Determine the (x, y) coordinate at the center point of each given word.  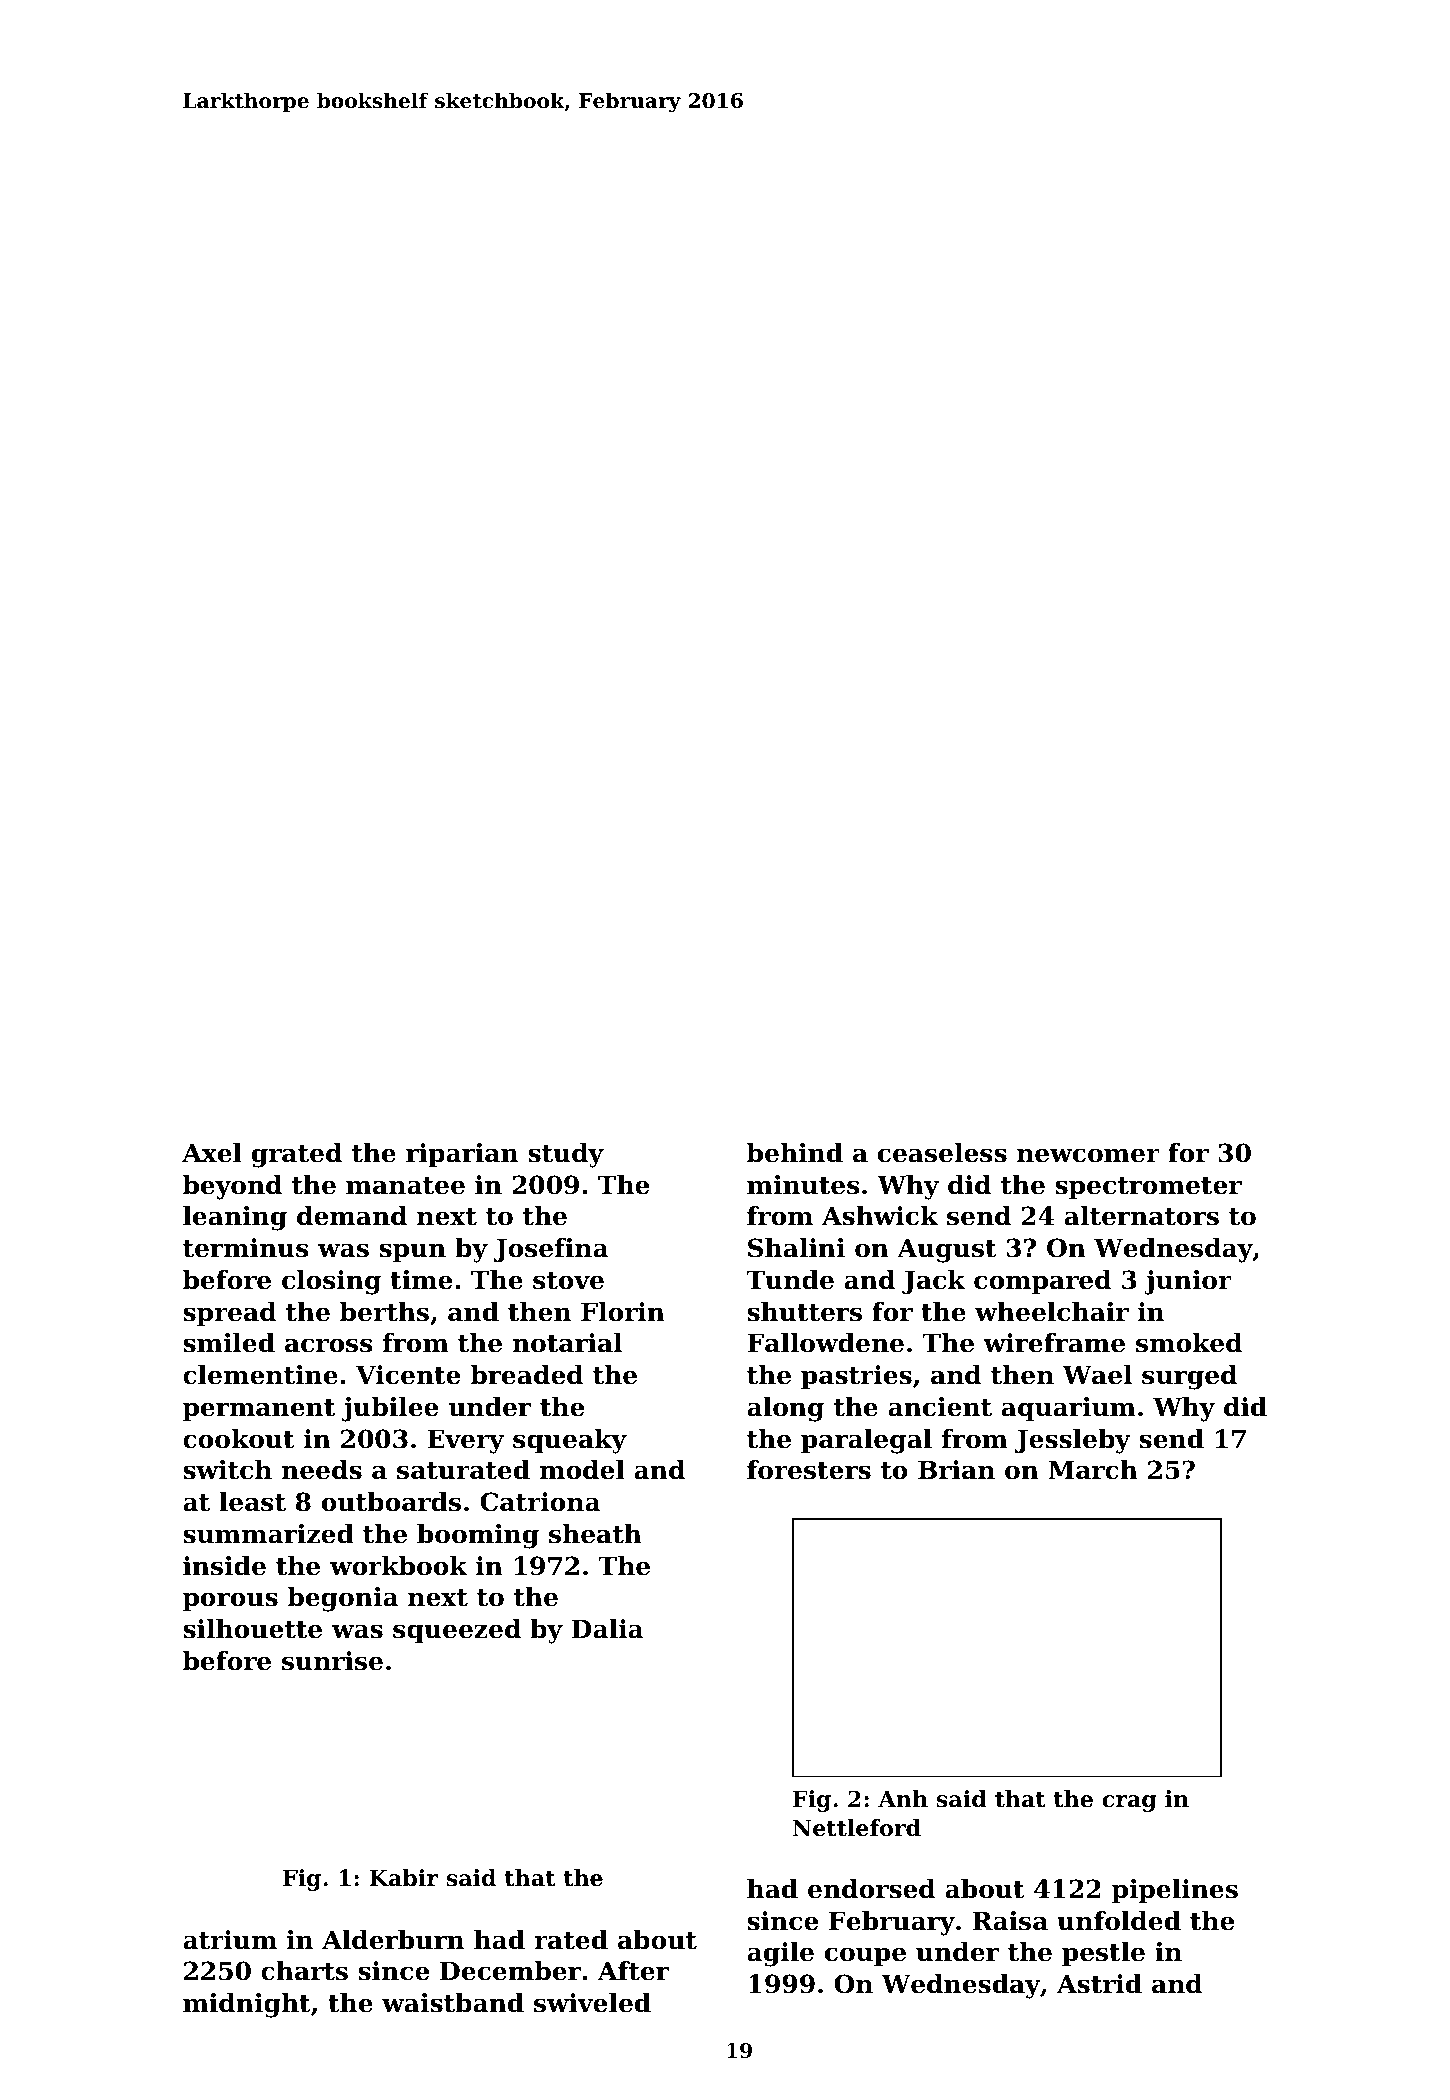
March (1093, 1470)
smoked (1189, 1343)
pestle (1103, 1954)
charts (304, 1971)
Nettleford (856, 1828)
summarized (268, 1534)
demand (352, 1216)
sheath (595, 1534)
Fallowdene (825, 1343)
